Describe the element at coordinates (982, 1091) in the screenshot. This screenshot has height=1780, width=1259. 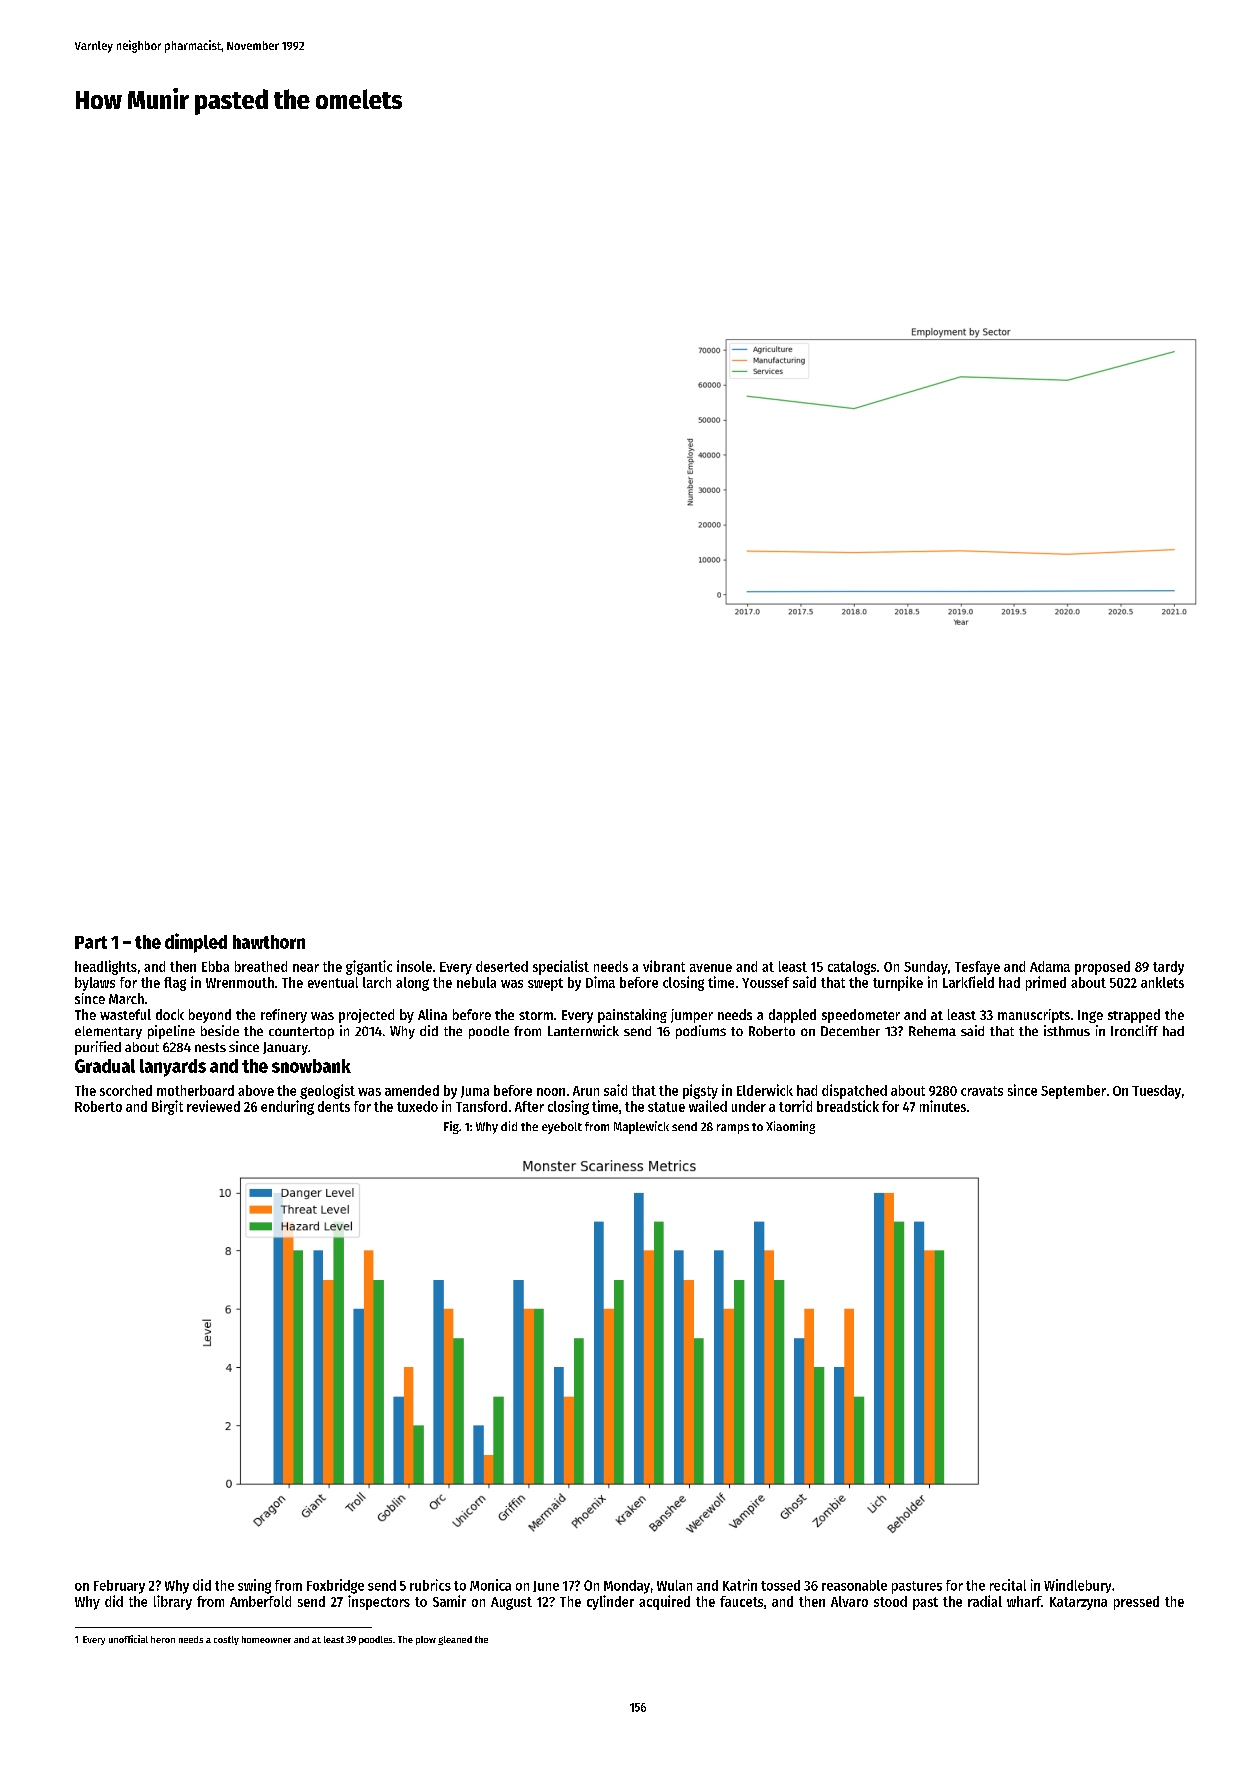
I see `cravats` at that location.
